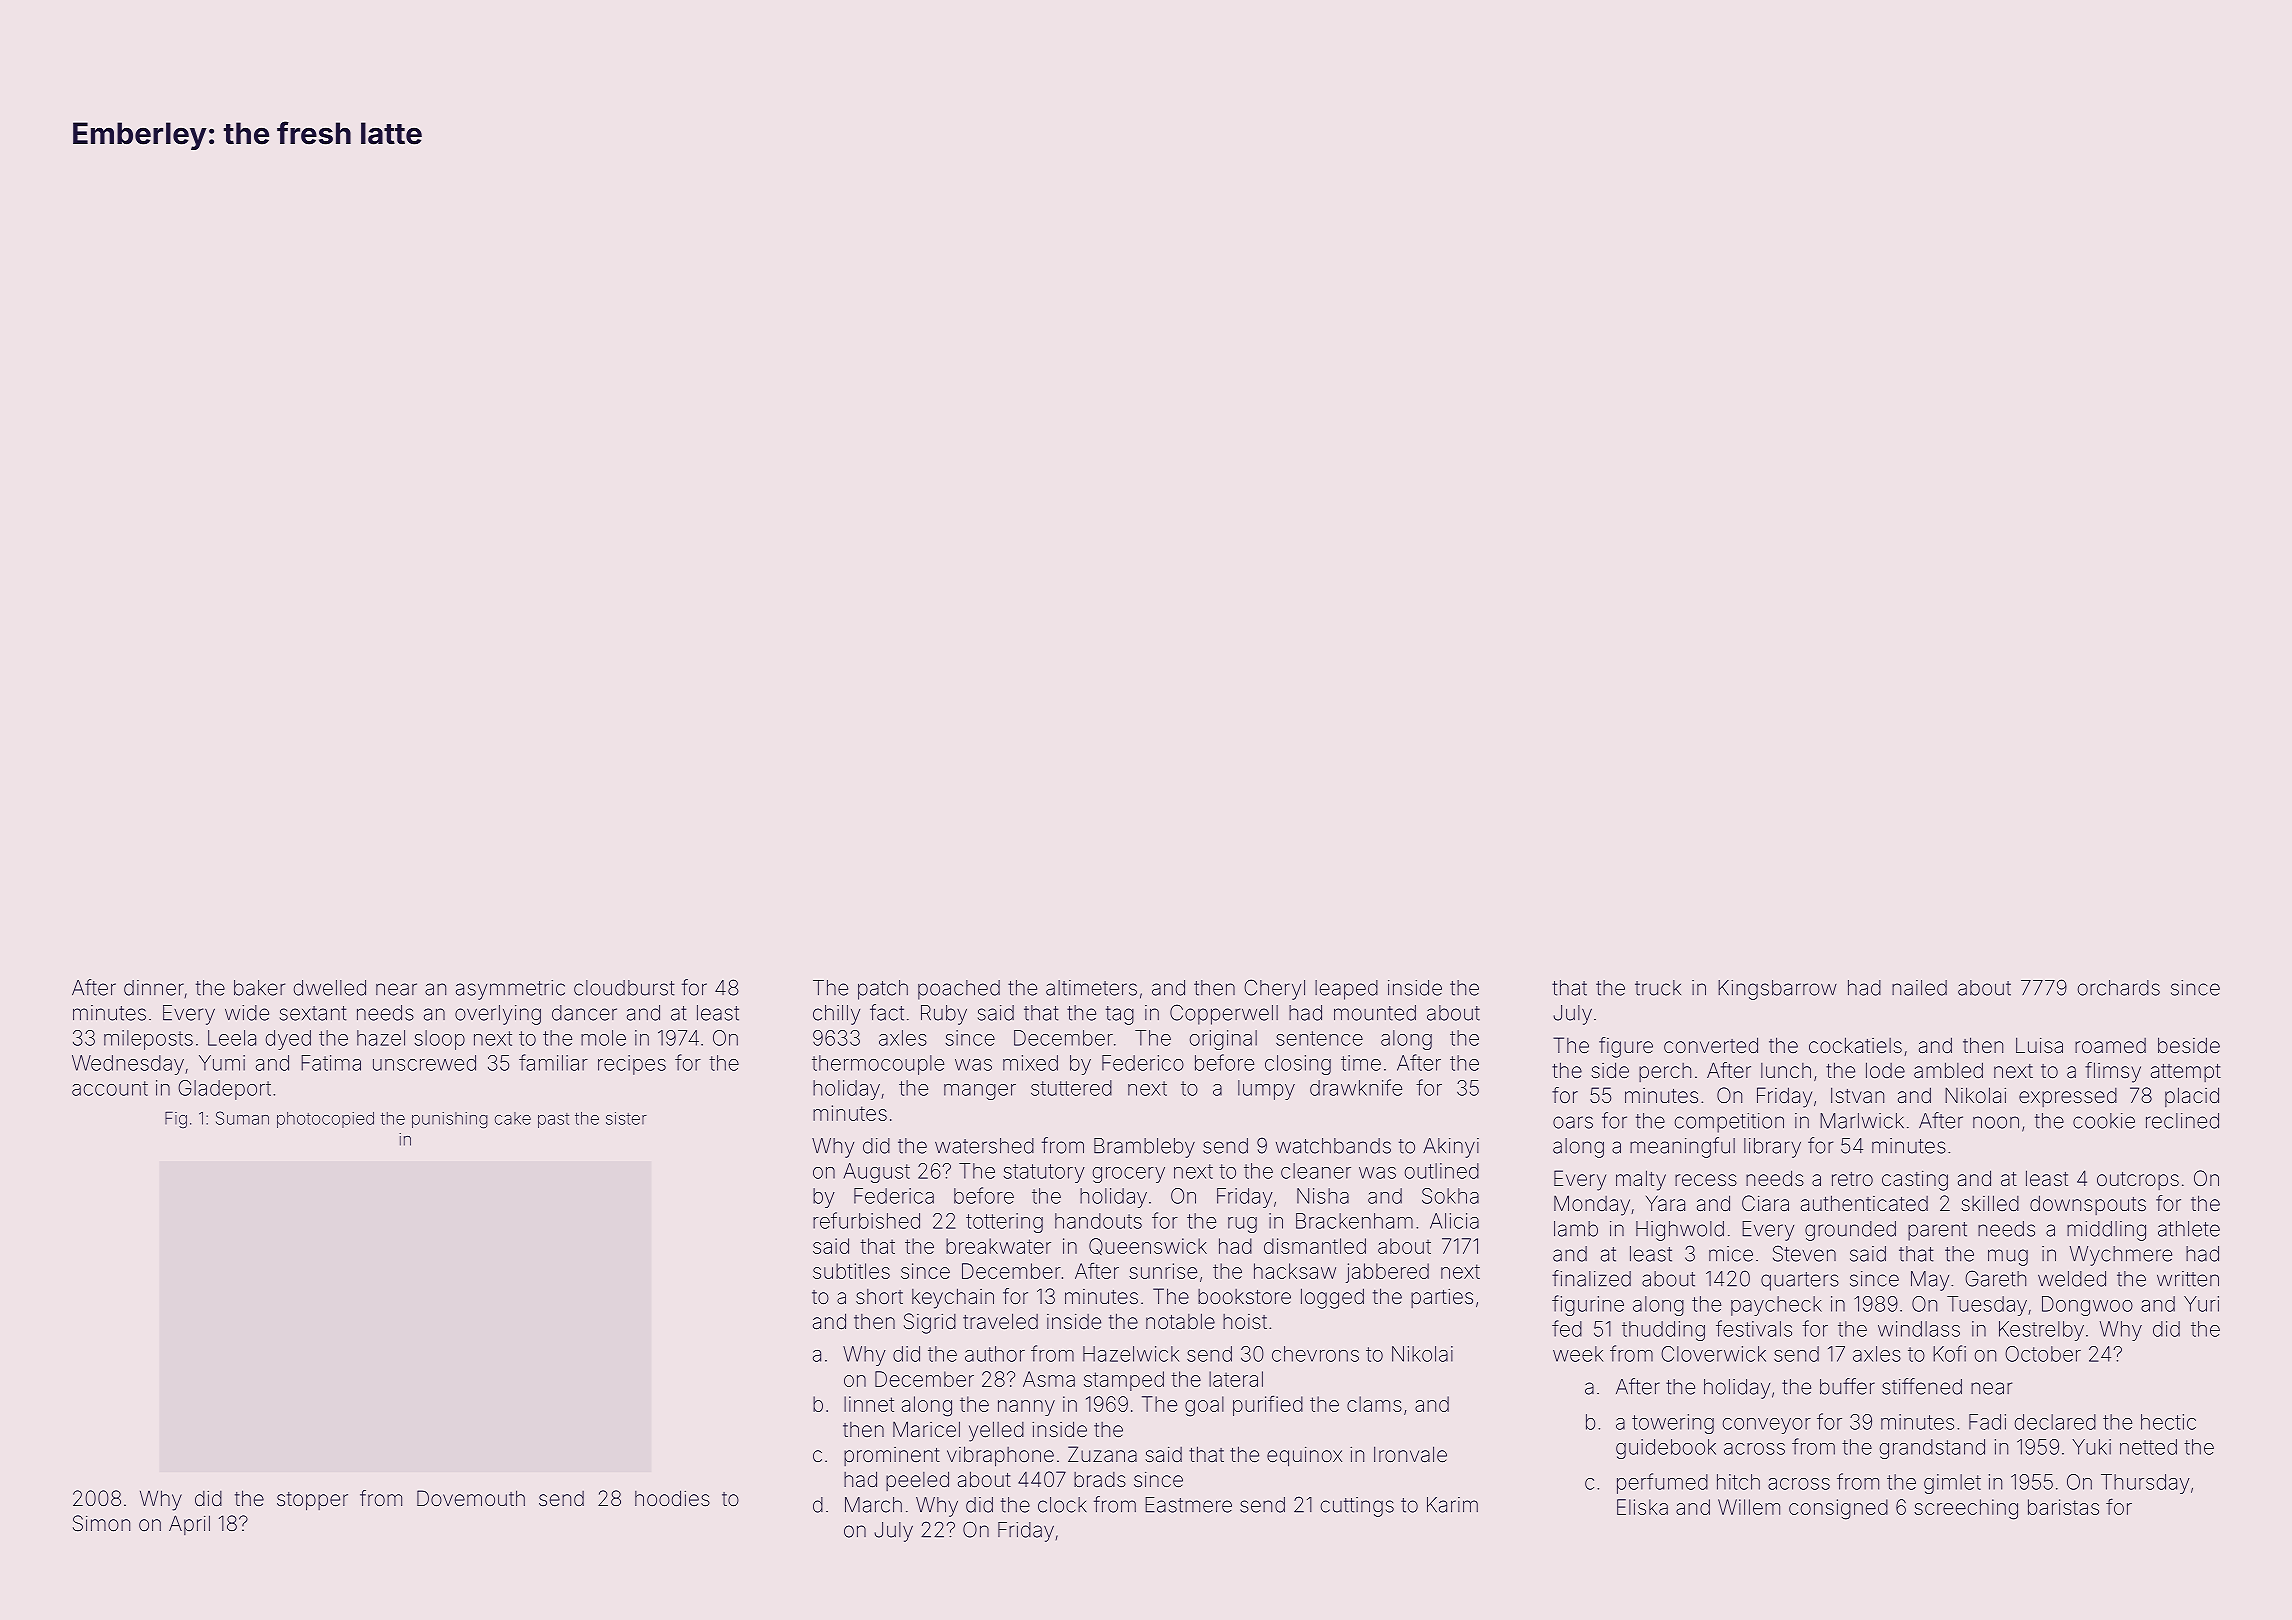  Describe the element at coordinates (2119, 988) in the image. I see `orchards` at that location.
